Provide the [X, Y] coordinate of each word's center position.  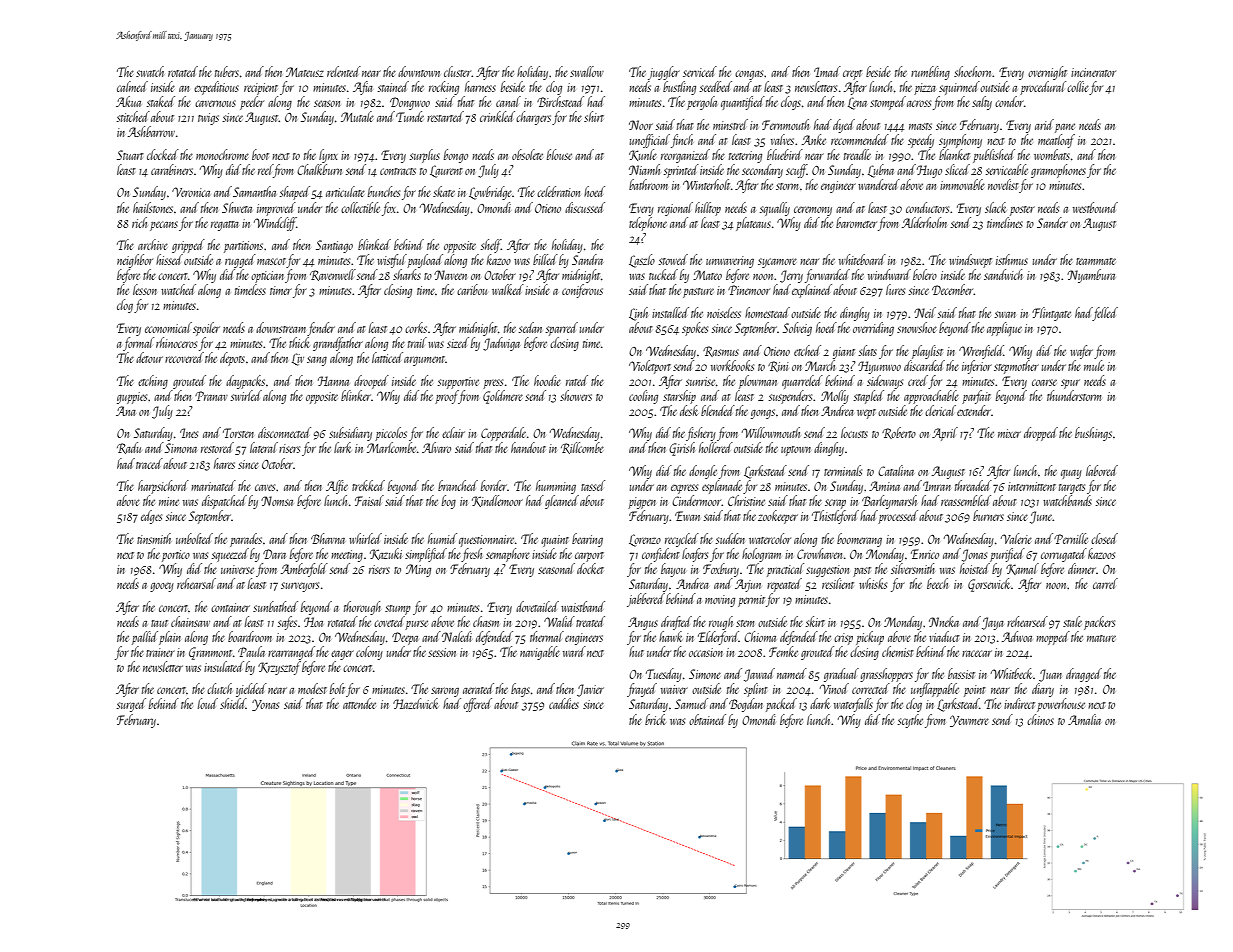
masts [920, 126]
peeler [252, 103]
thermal [547, 636]
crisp [843, 639]
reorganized [685, 156]
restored [217, 447]
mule [1094, 365]
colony [369, 653]
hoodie [547, 380]
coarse [1044, 382]
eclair [453, 432]
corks [416, 327]
